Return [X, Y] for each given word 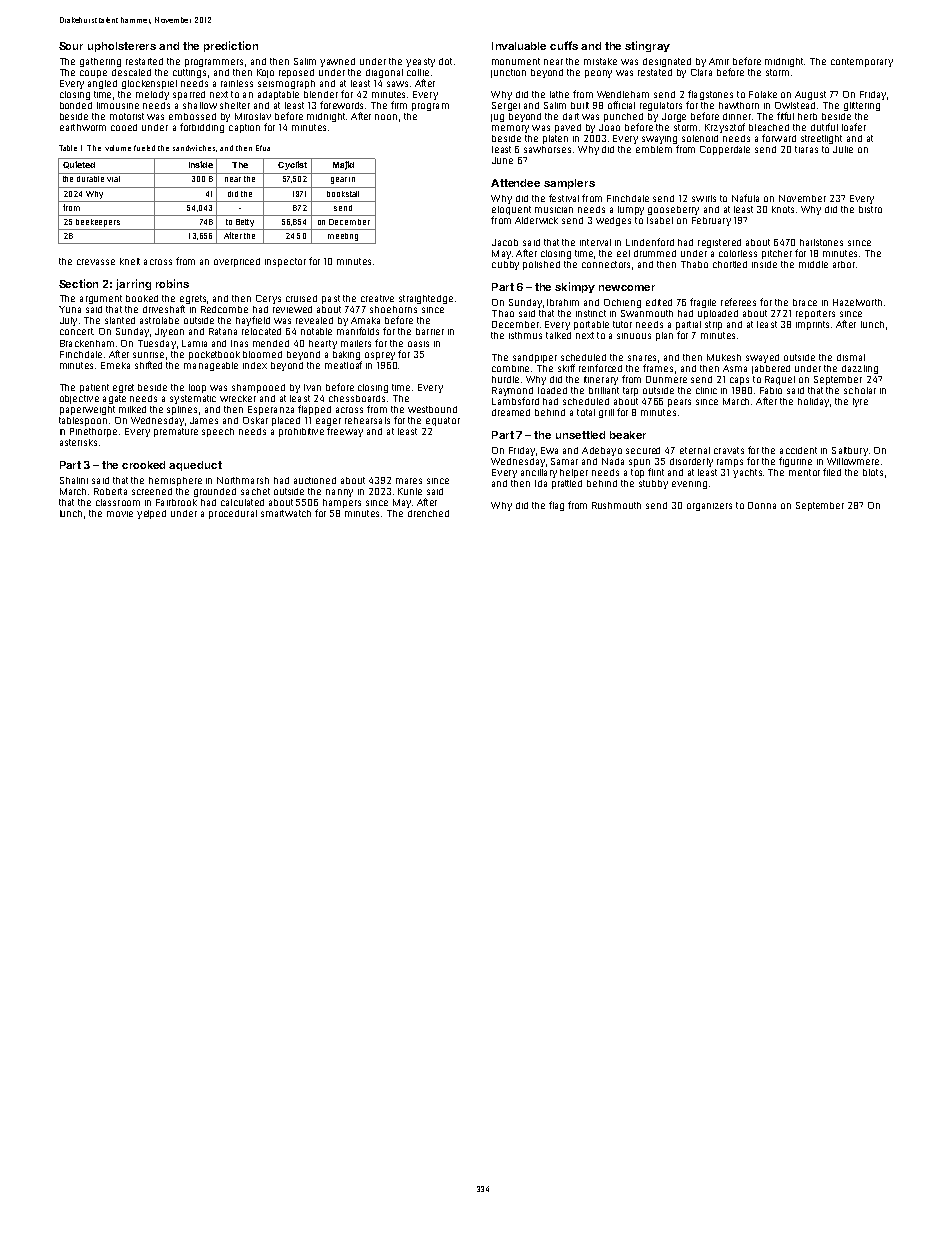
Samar [564, 461]
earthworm [83, 127]
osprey [380, 356]
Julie [843, 149]
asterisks [78, 442]
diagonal [384, 73]
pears [679, 403]
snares [642, 358]
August [810, 95]
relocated [261, 331]
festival [564, 198]
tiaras [806, 149]
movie [120, 514]
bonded [76, 105]
